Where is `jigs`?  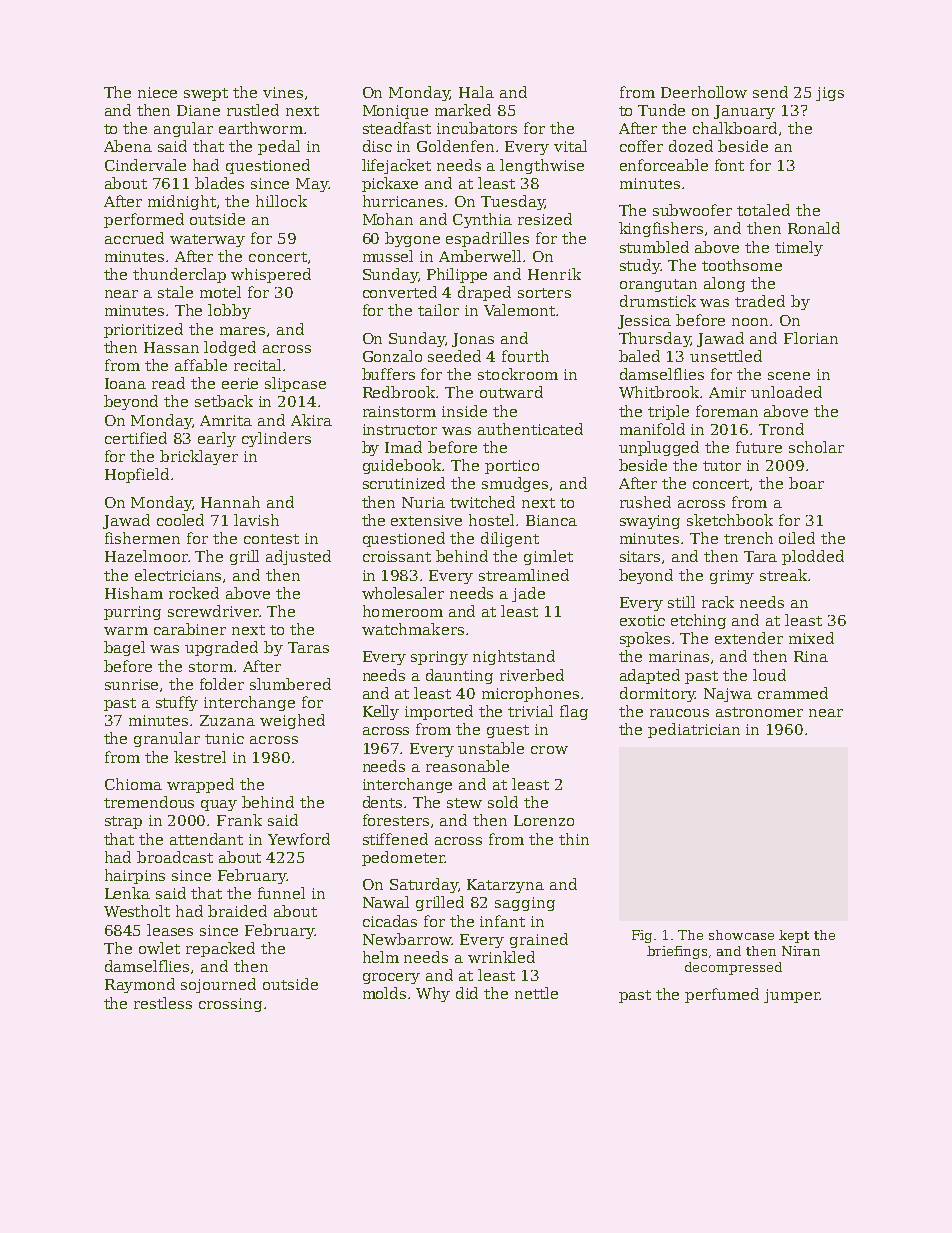 jigs is located at coordinates (830, 94).
